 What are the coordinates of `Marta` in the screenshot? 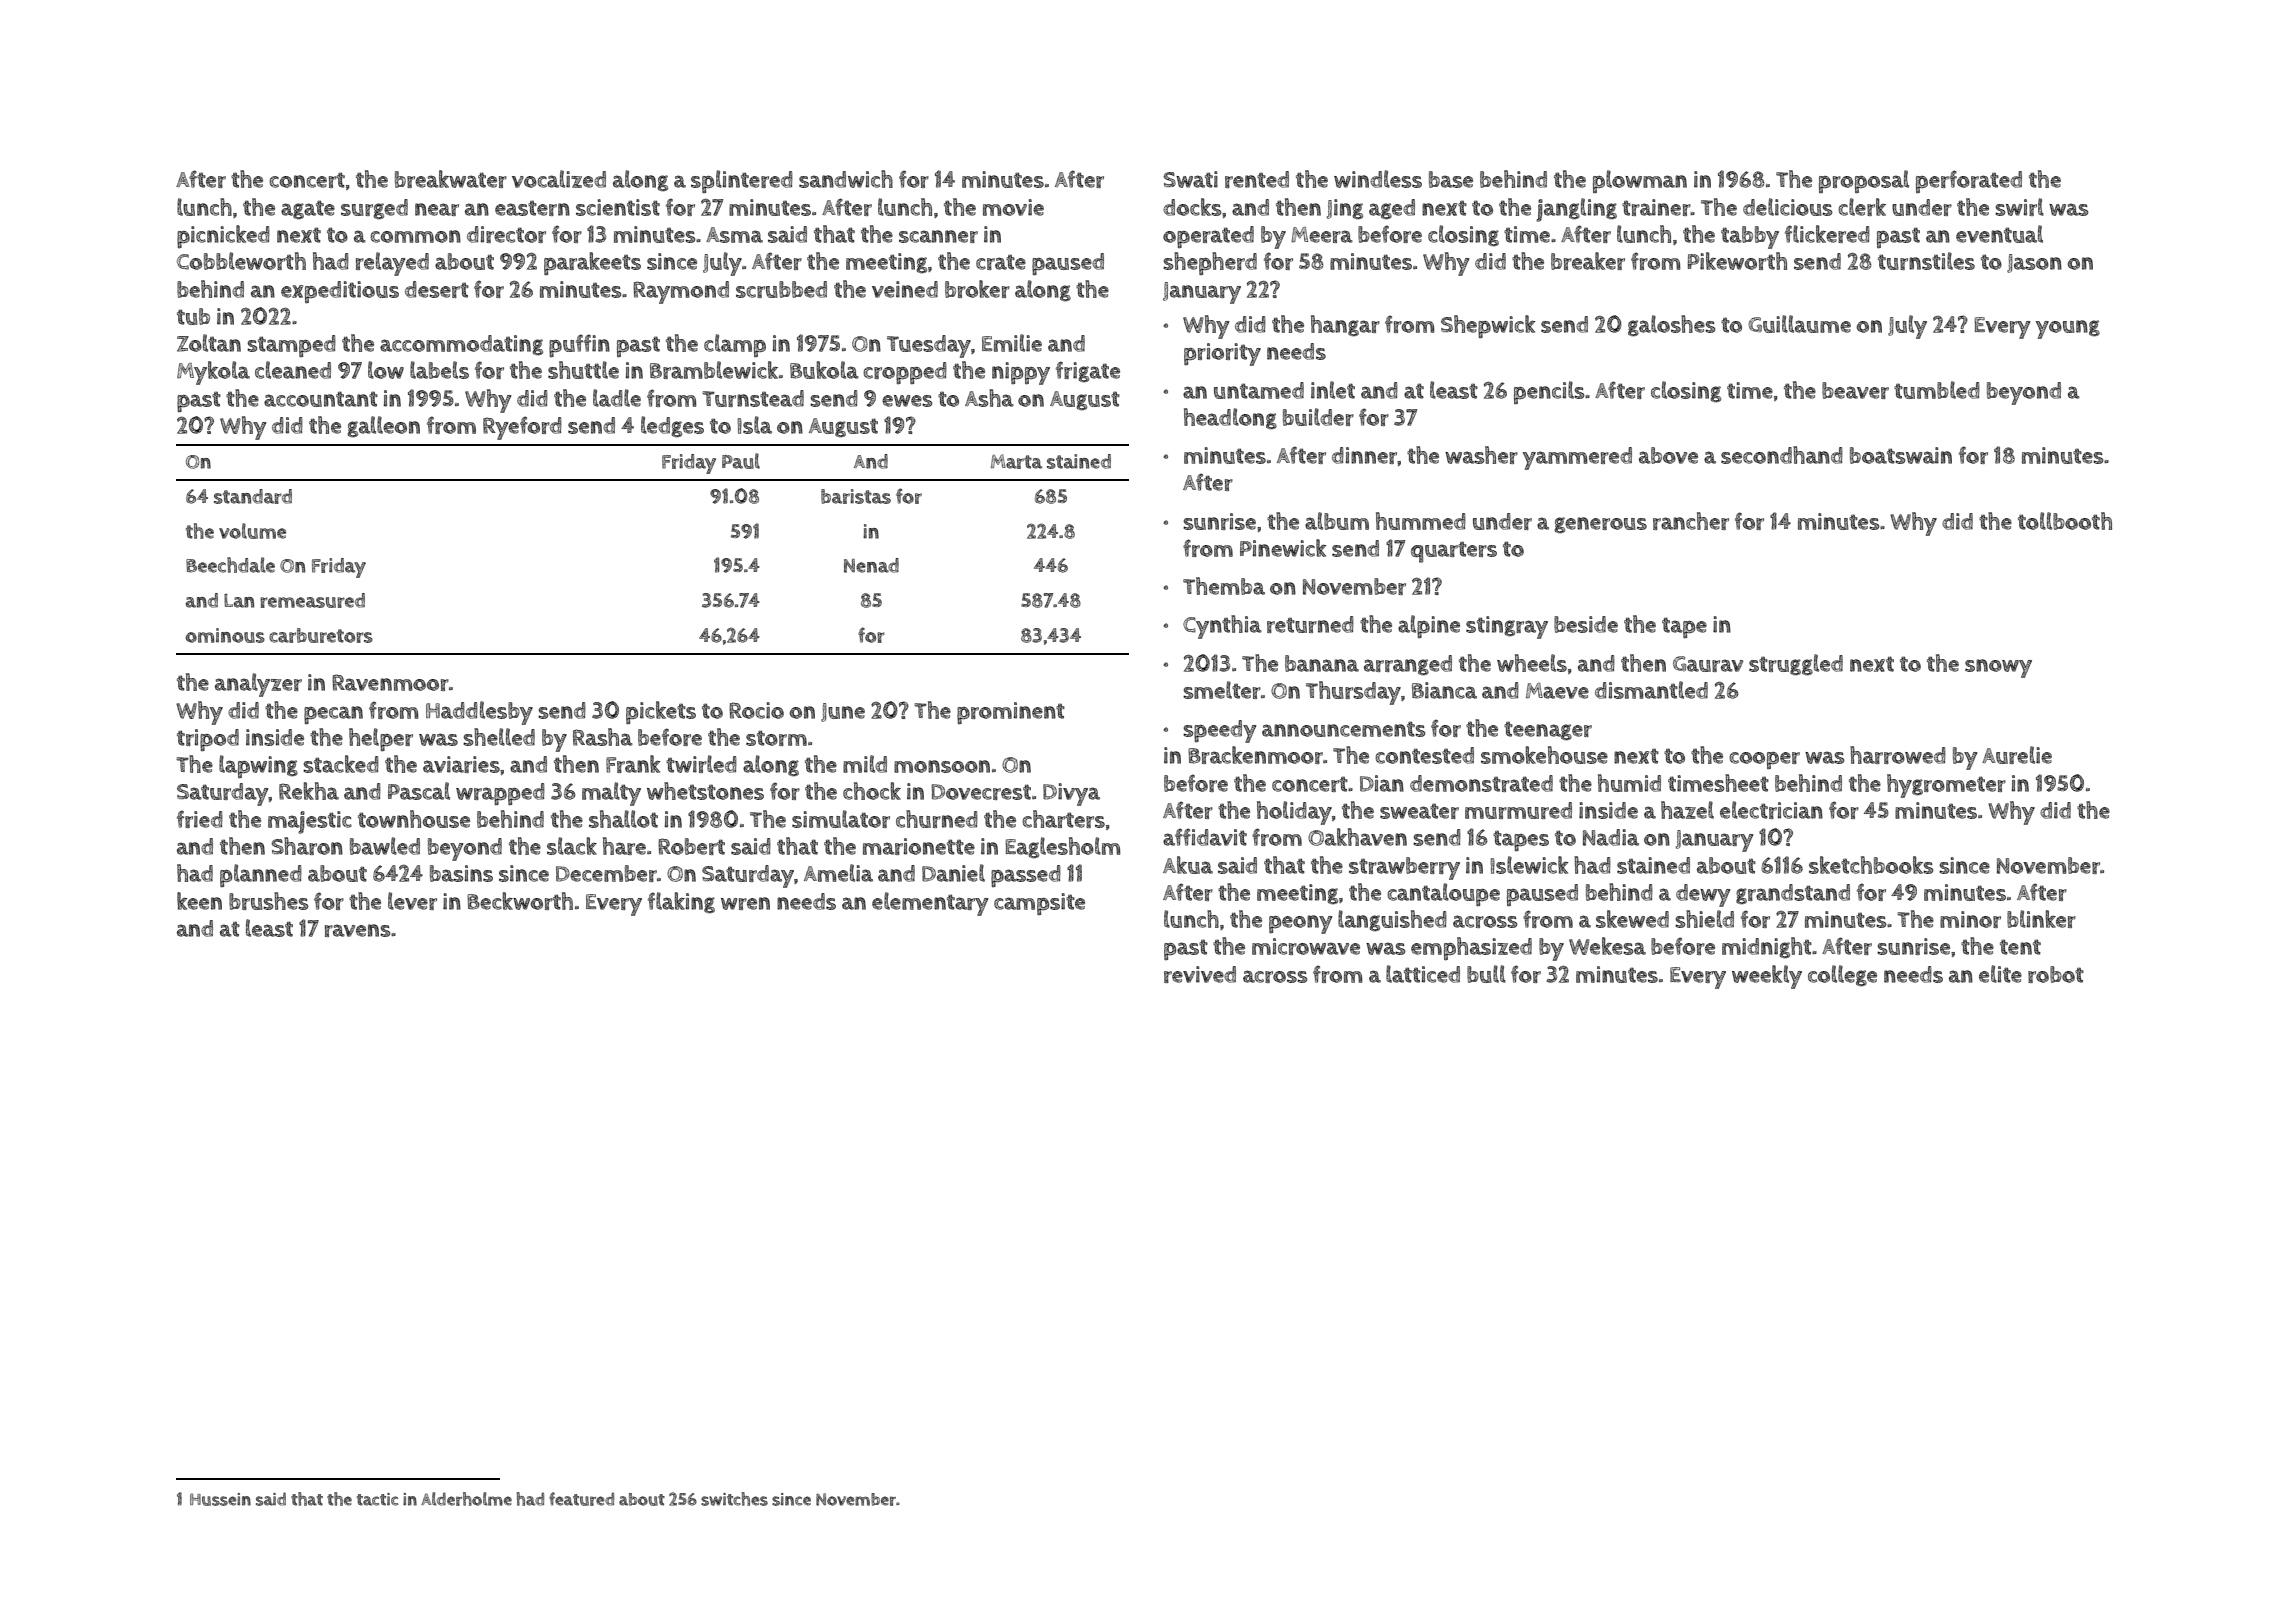 It's located at (1016, 461).
